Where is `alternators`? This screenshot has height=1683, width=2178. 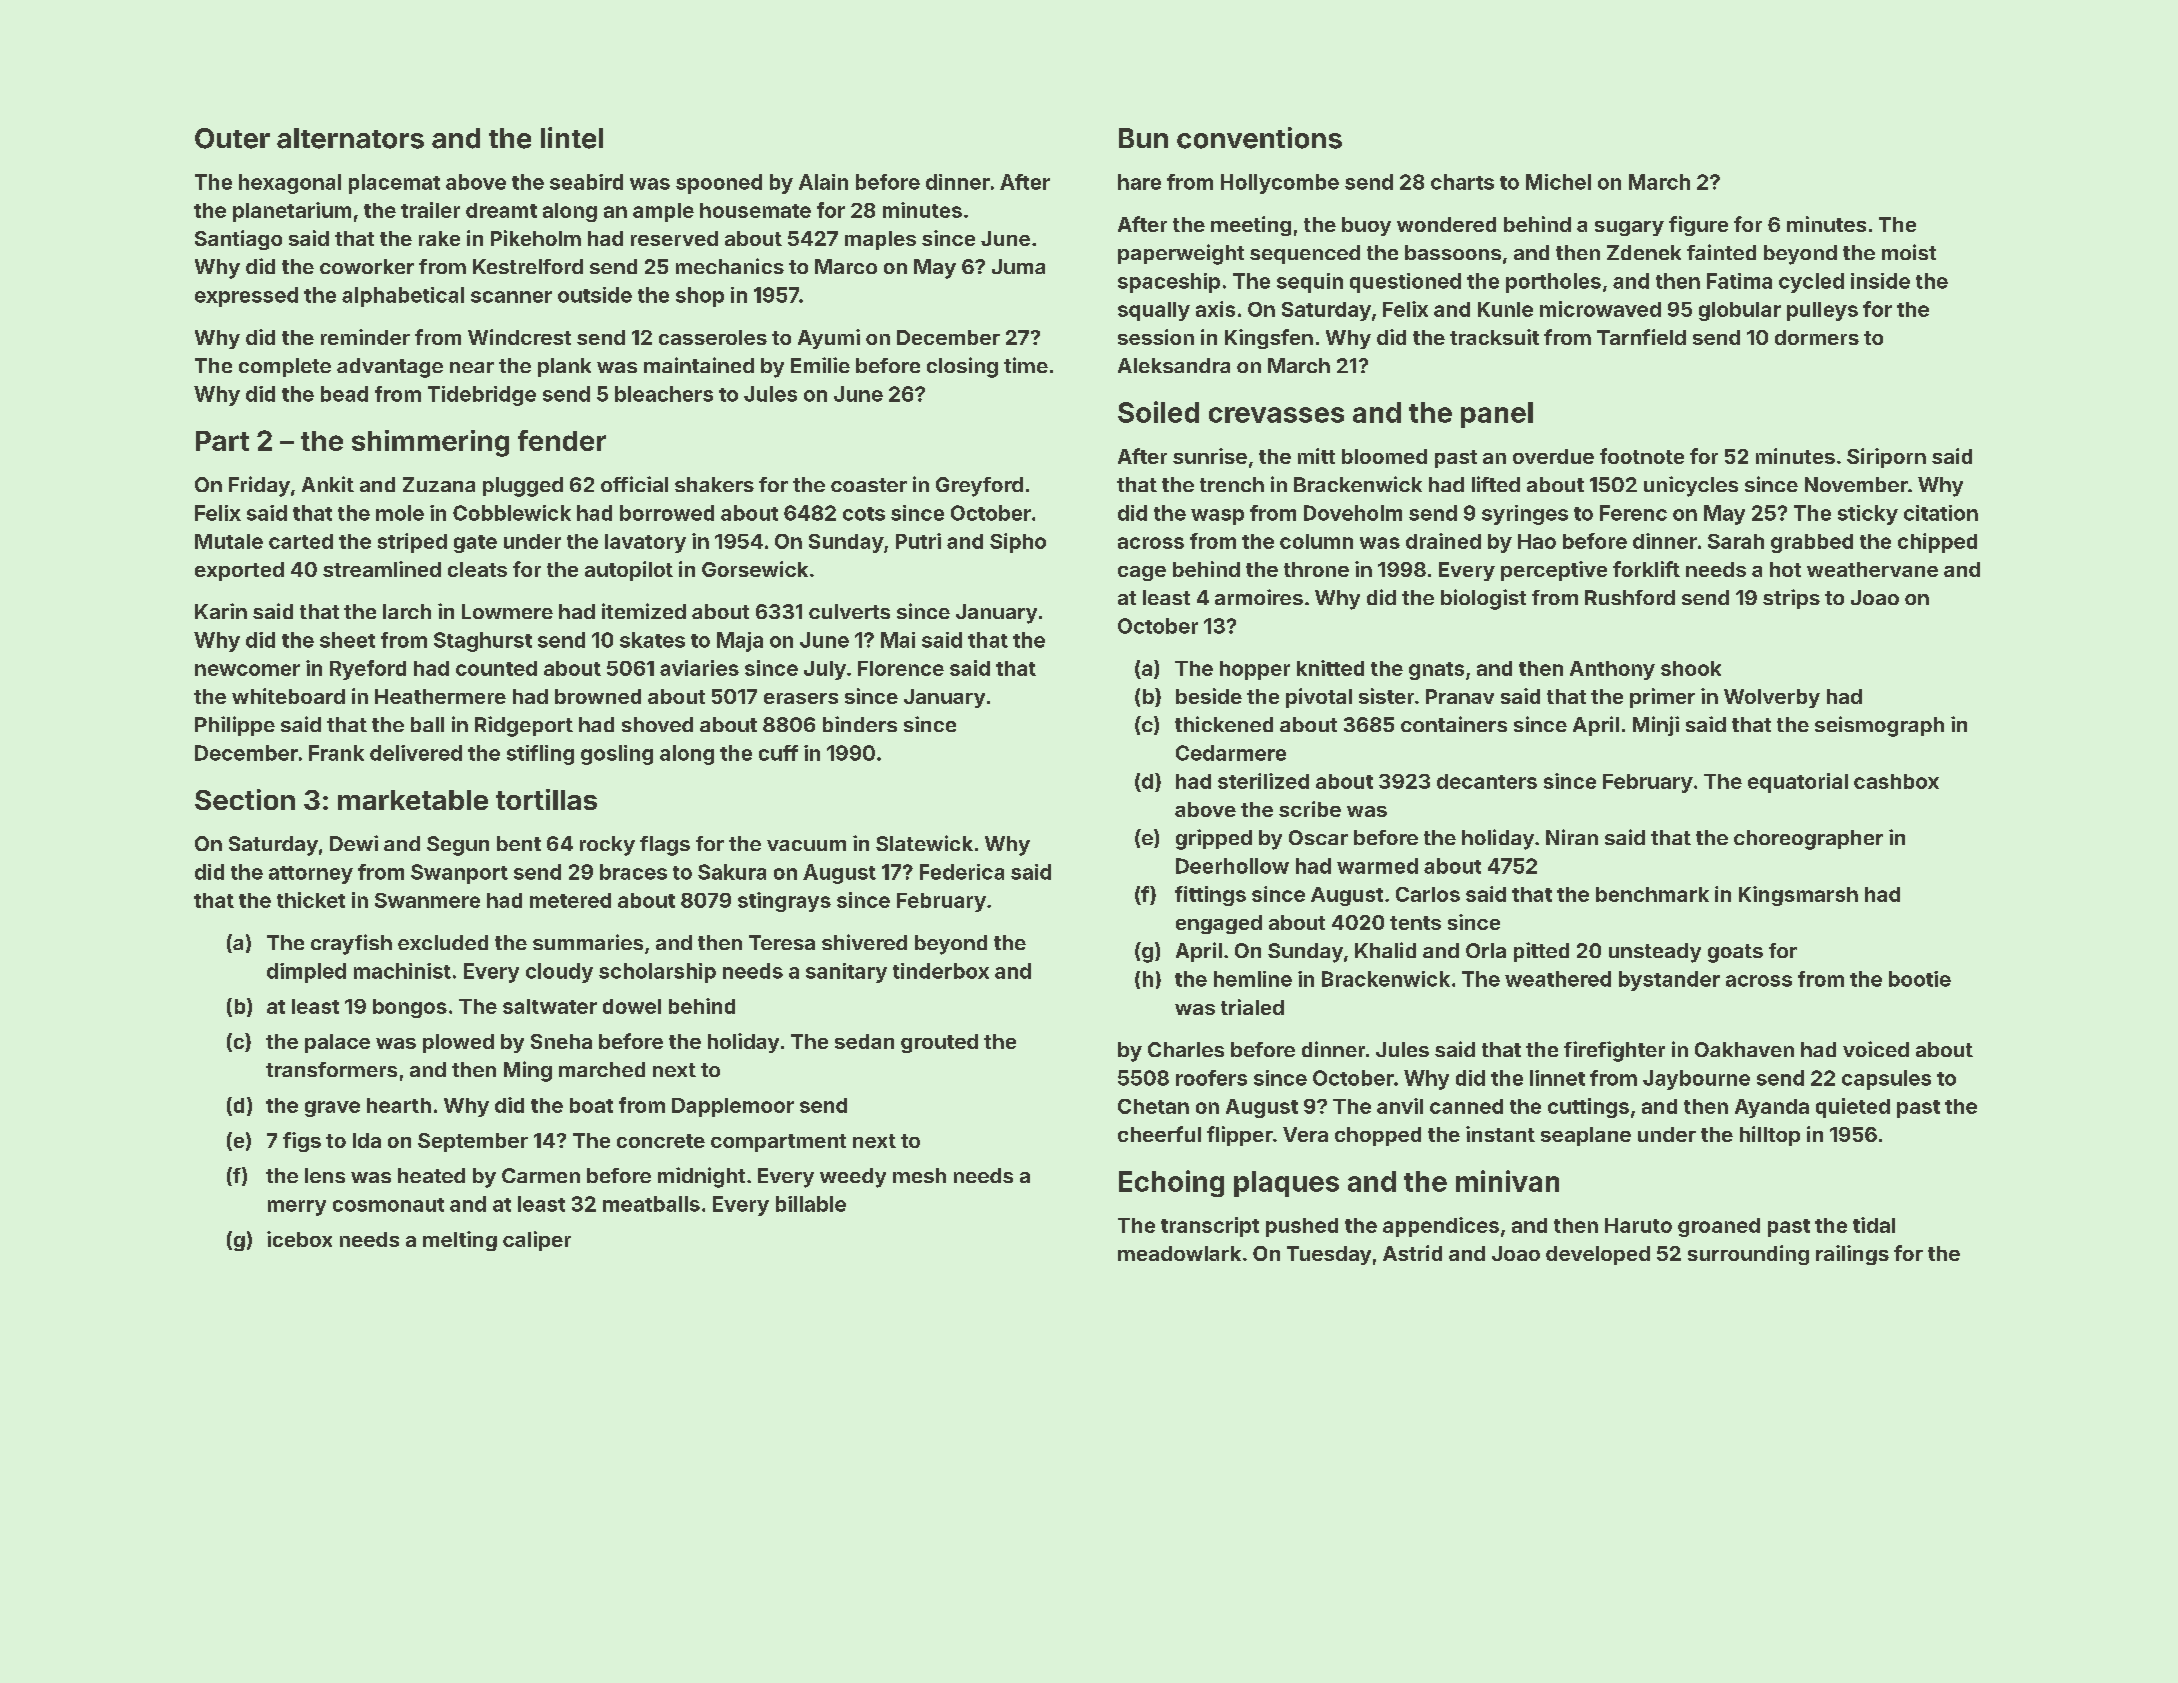 alternators is located at coordinates (350, 138).
